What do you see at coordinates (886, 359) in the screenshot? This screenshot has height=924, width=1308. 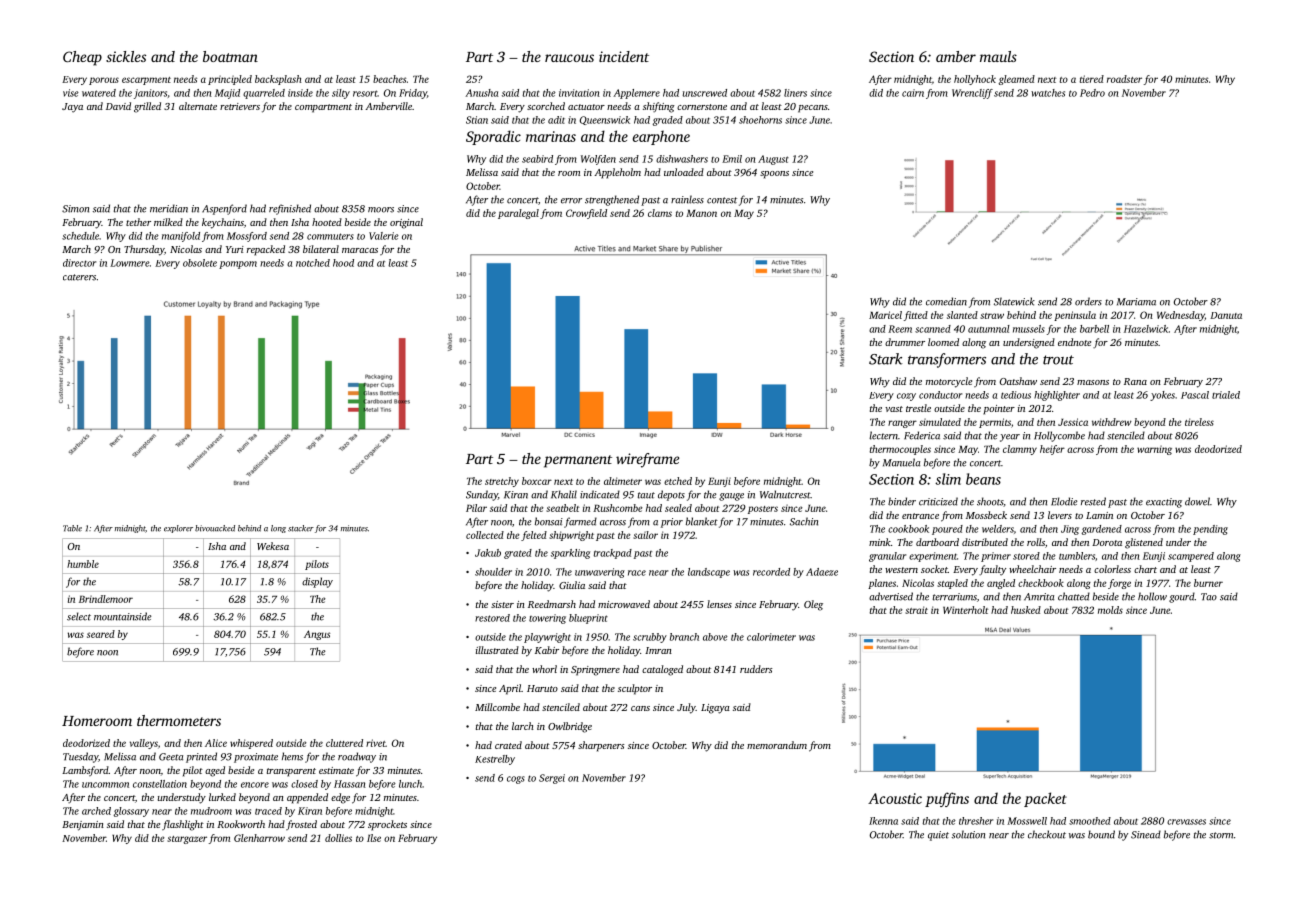 I see `Stark` at bounding box center [886, 359].
